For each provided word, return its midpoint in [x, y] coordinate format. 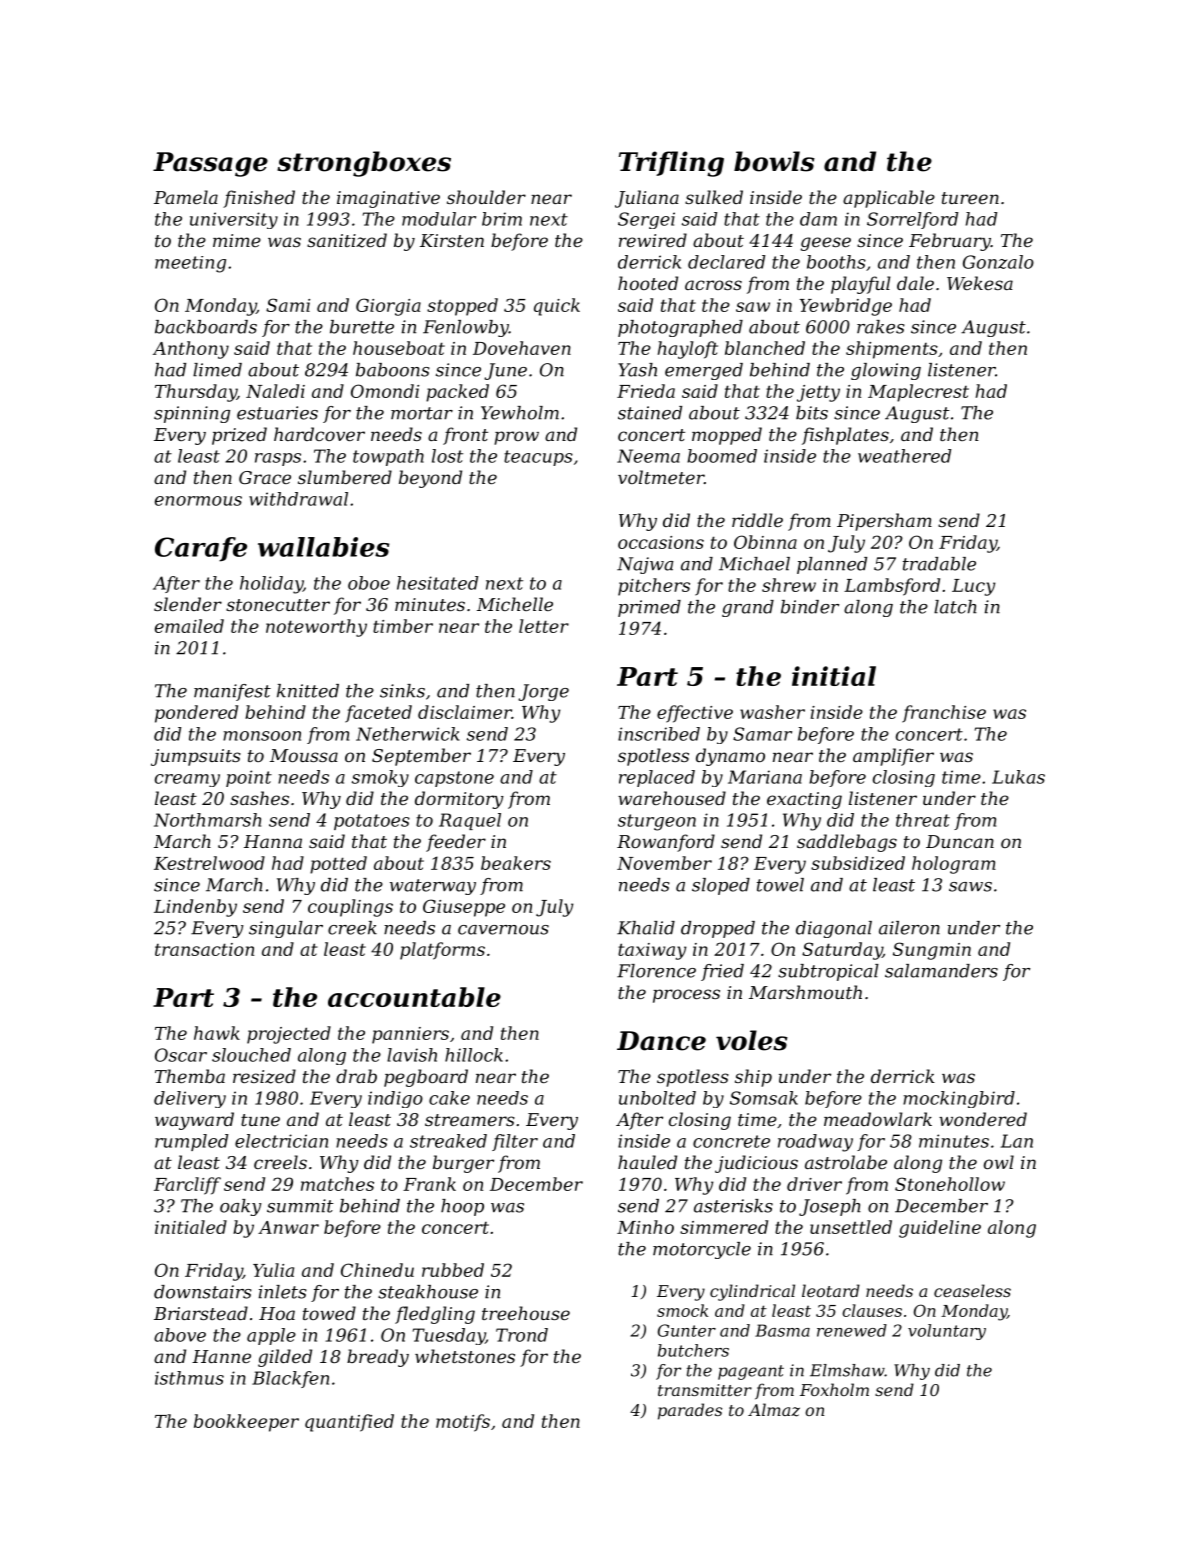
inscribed [659, 734]
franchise [944, 714]
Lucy [973, 587]
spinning [192, 414]
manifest [232, 692]
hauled [647, 1162]
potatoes [372, 822]
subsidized [858, 863]
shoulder [486, 197]
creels [280, 1162]
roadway [815, 1143]
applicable [889, 199]
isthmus [189, 1378]
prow [516, 438]
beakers [516, 863]
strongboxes [364, 164]
